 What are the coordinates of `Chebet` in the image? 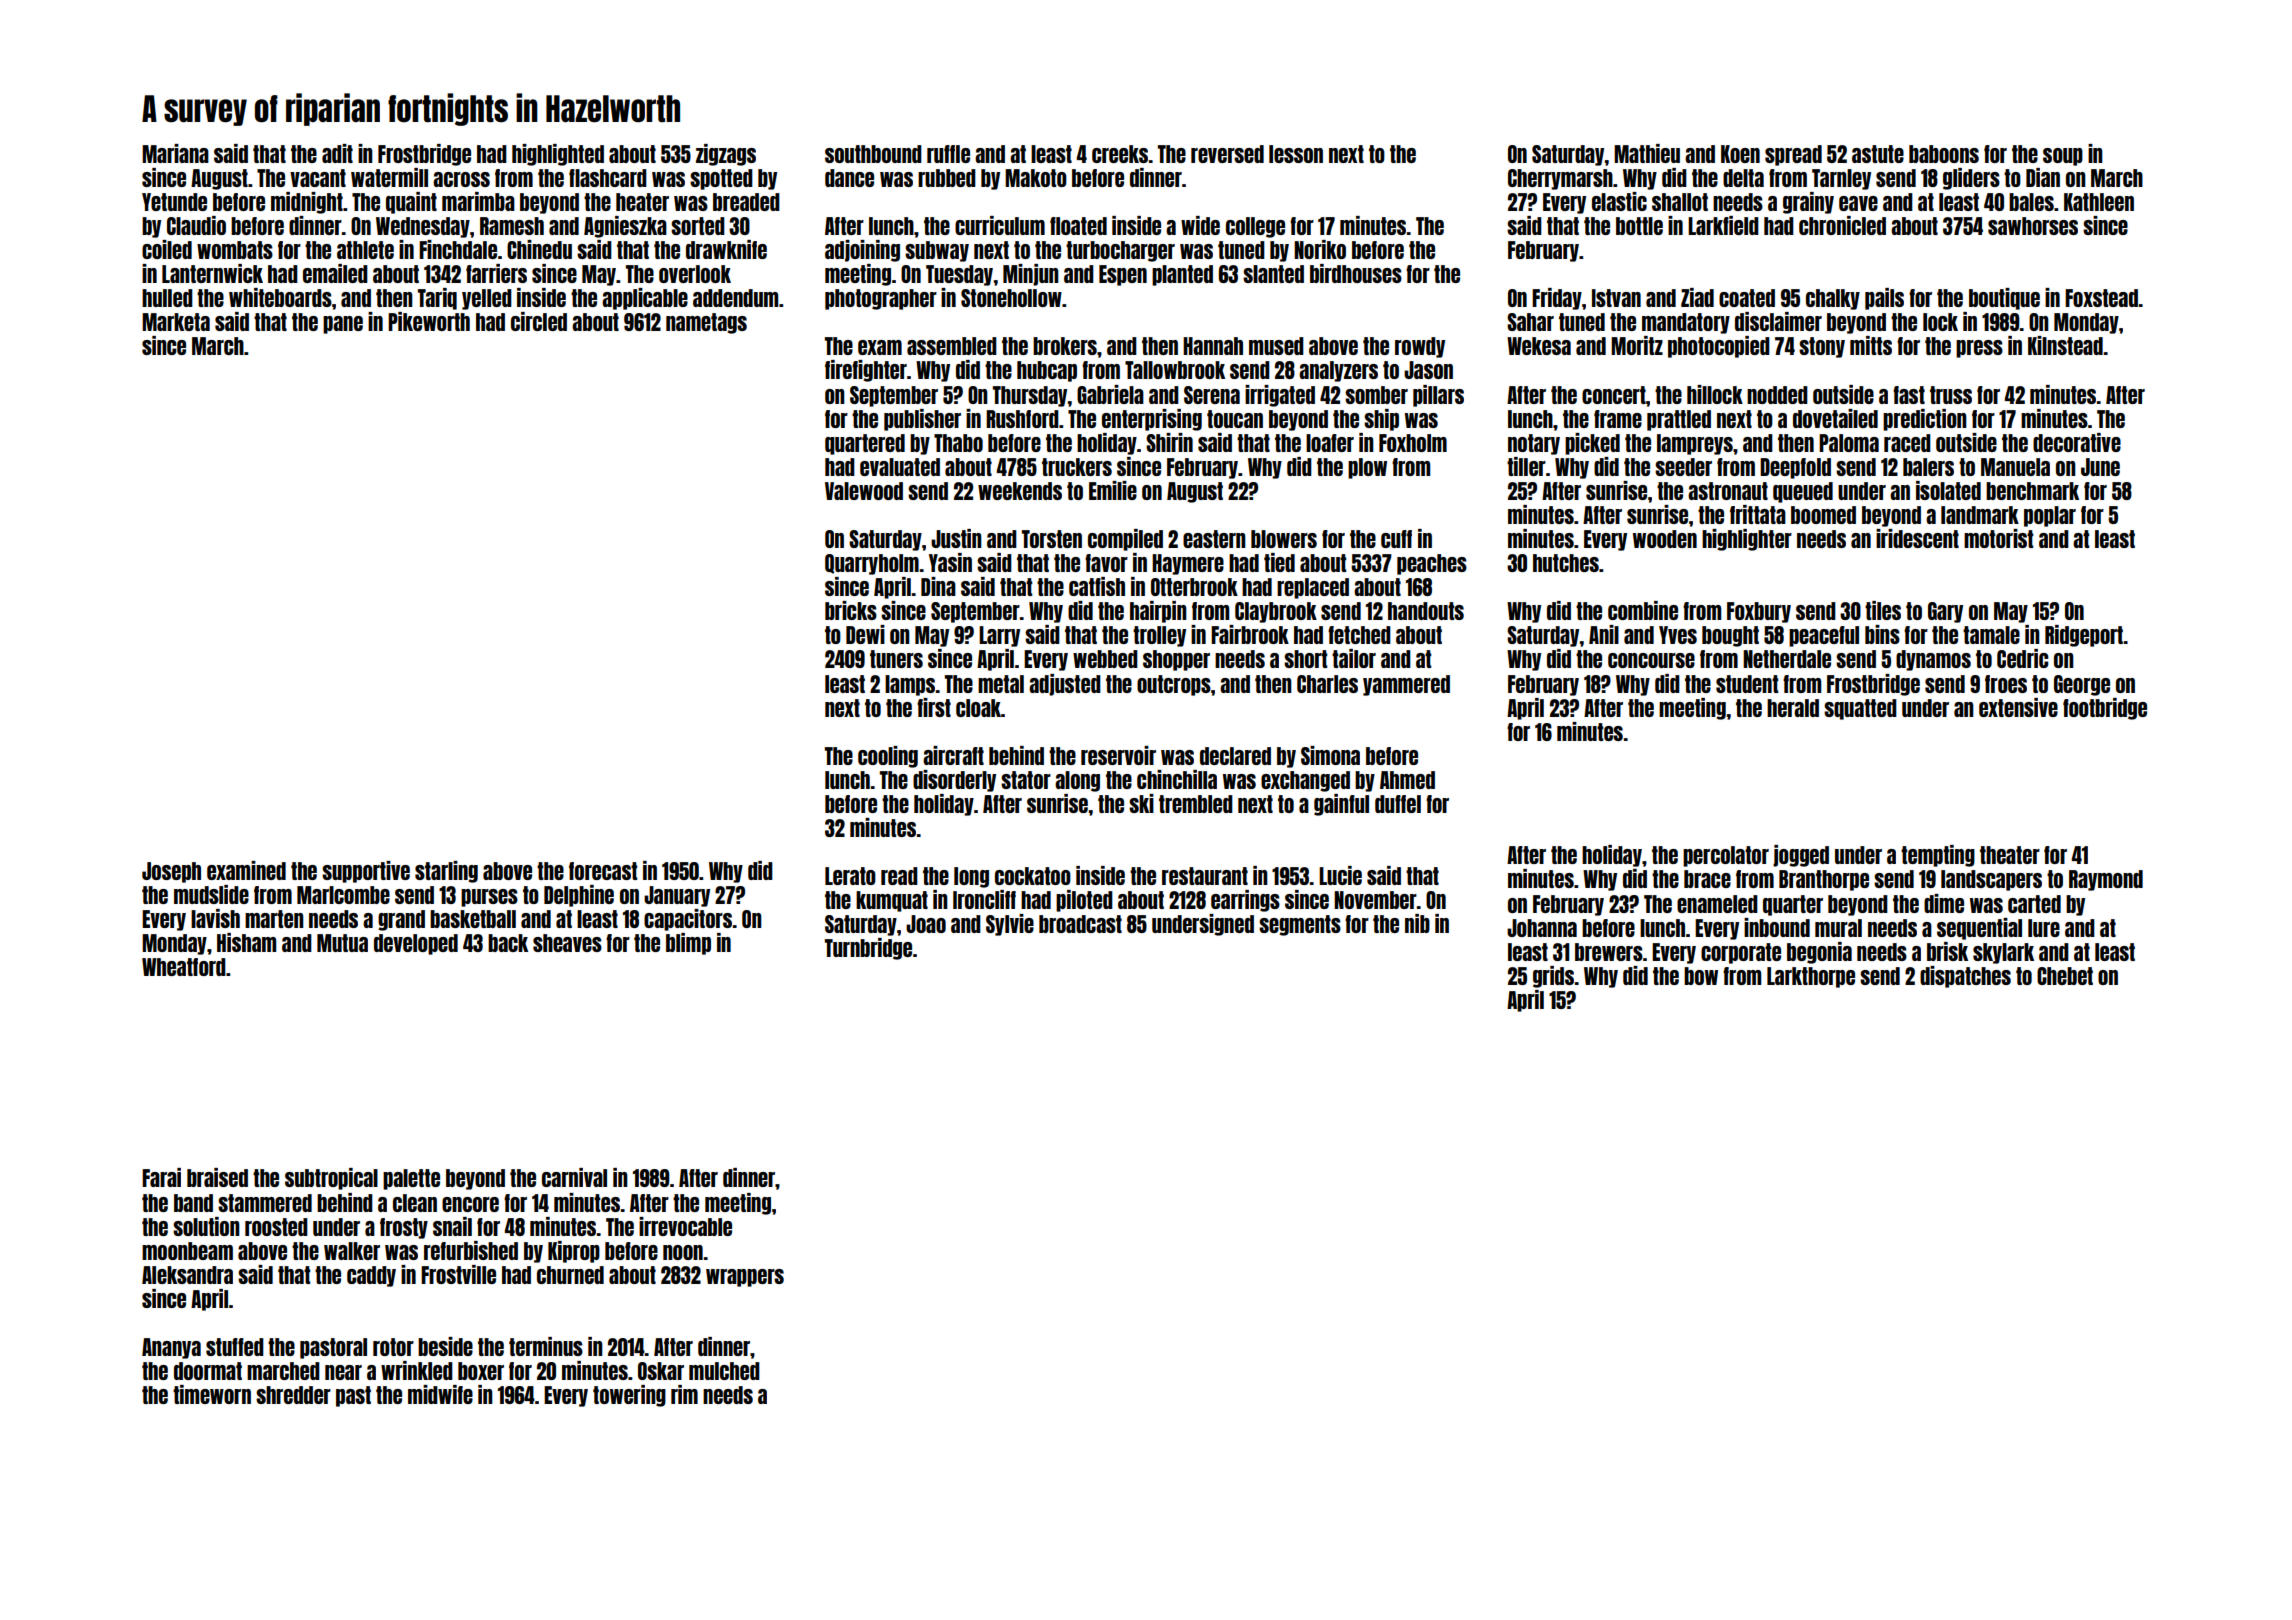 It's located at (2065, 976).
